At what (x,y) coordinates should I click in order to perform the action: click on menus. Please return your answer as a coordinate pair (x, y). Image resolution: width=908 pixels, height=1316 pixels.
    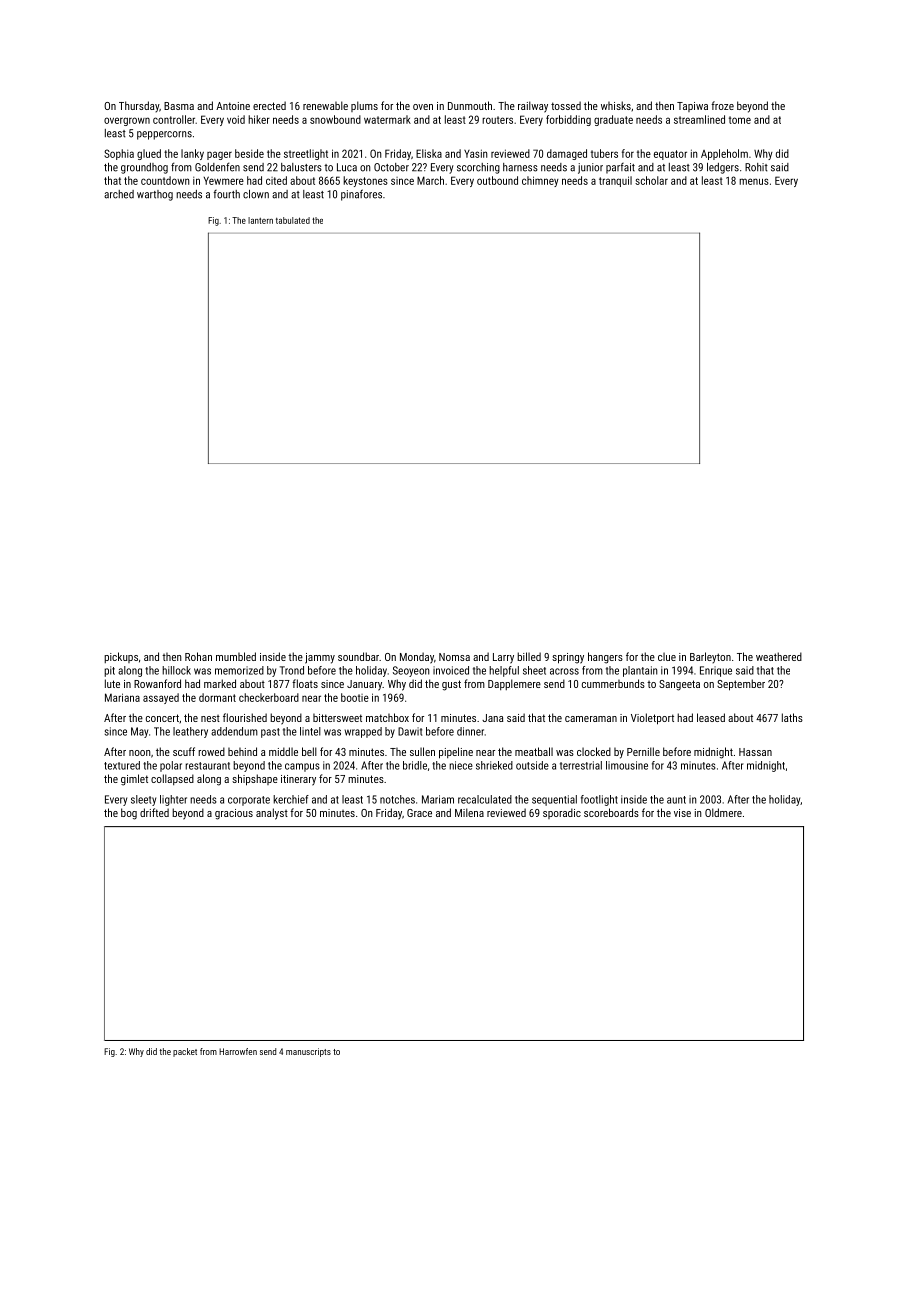
    Looking at the image, I should click on (754, 181).
